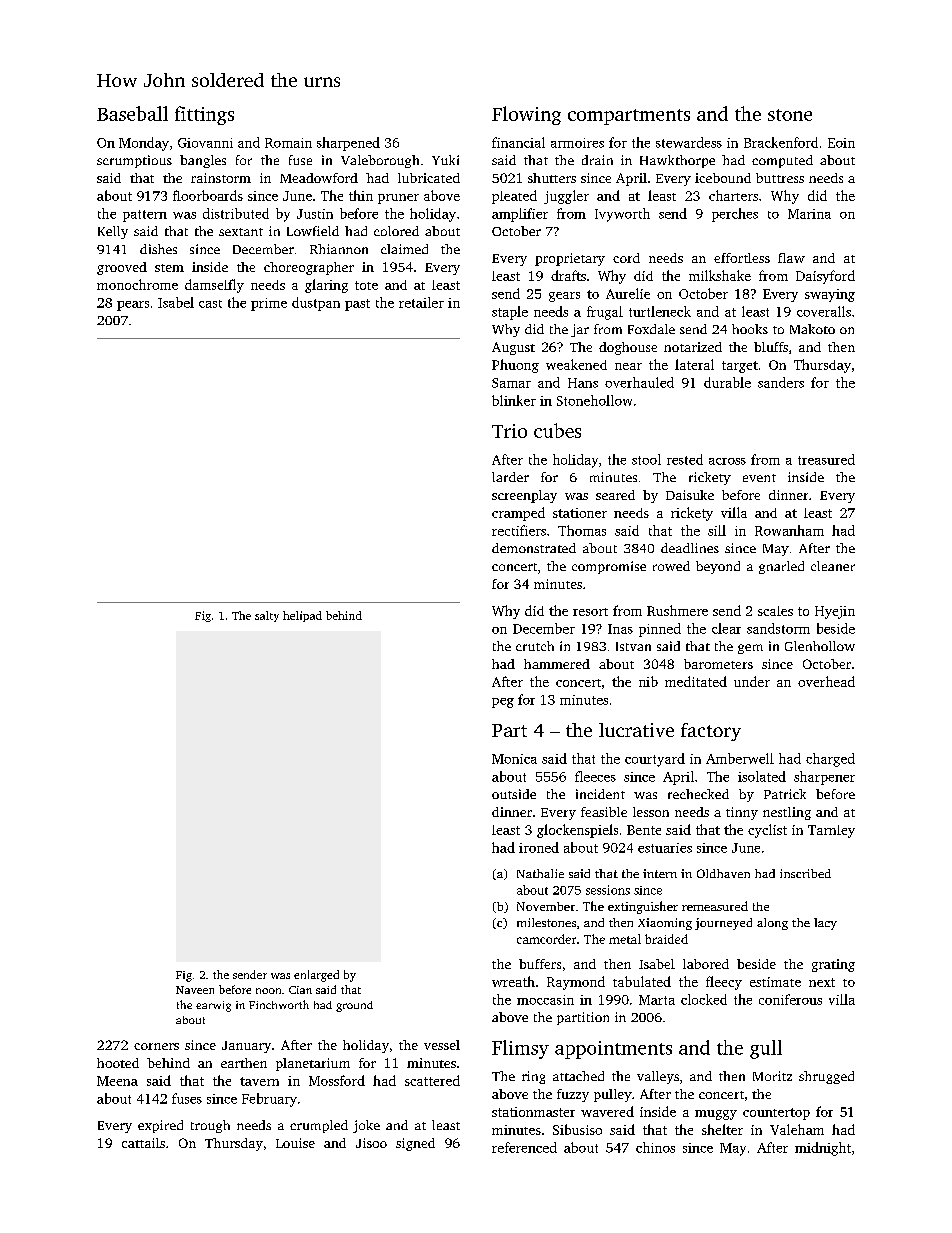 The width and height of the screenshot is (952, 1233). I want to click on Naveen, so click(195, 990).
